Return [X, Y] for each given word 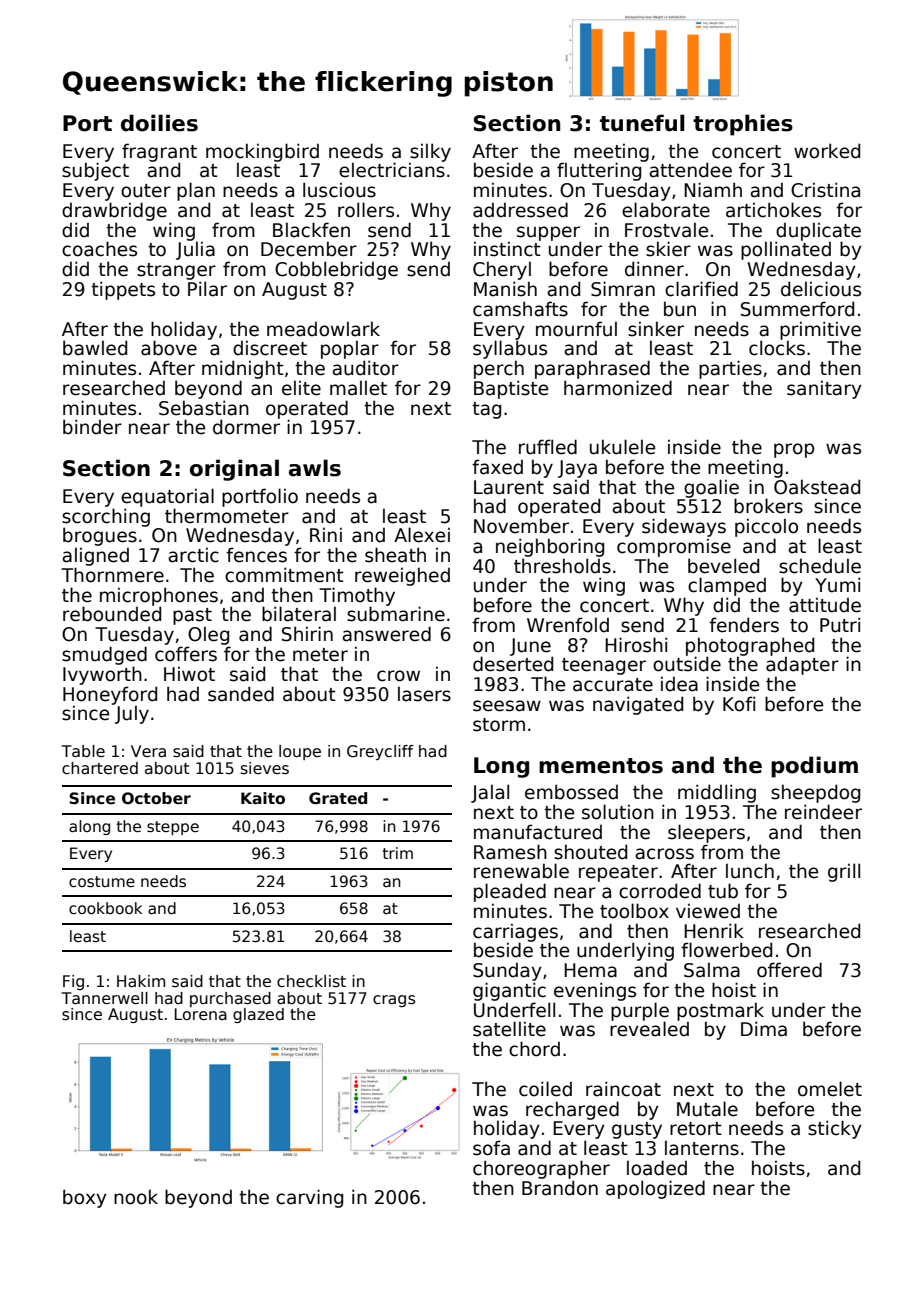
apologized [655, 1189]
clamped [727, 586]
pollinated [786, 250]
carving [309, 1198]
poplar [350, 349]
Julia [195, 250]
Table [83, 751]
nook [136, 1197]
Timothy [357, 596]
